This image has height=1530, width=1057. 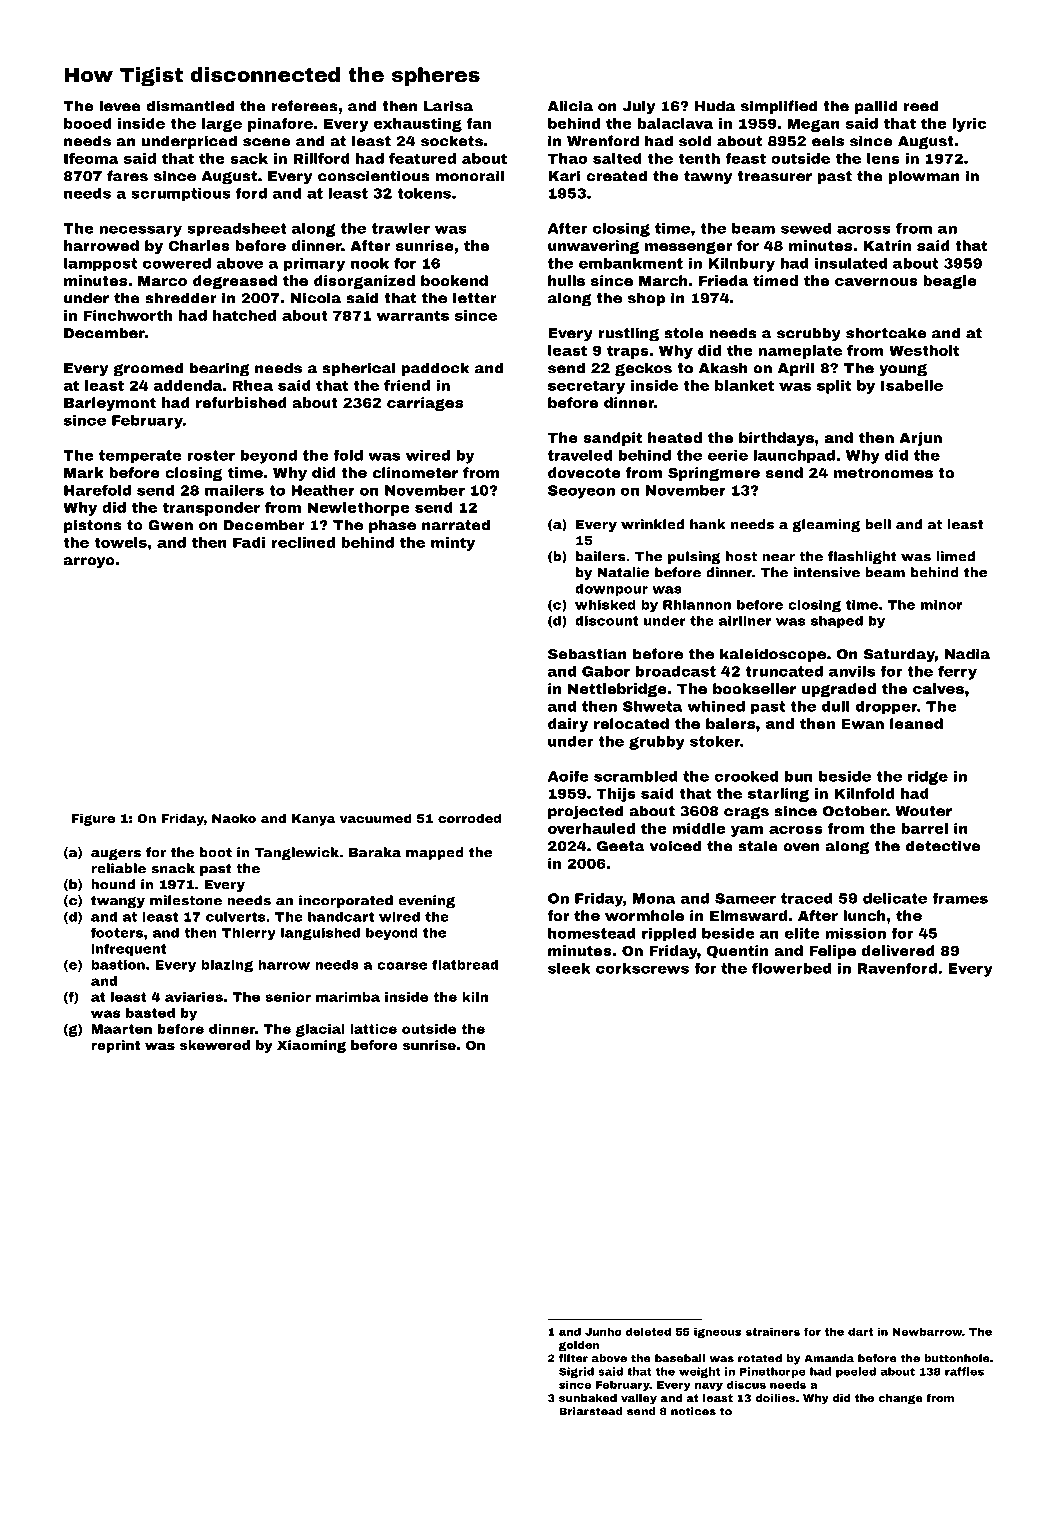 What do you see at coordinates (115, 1046) in the image?
I see `reprint` at bounding box center [115, 1046].
